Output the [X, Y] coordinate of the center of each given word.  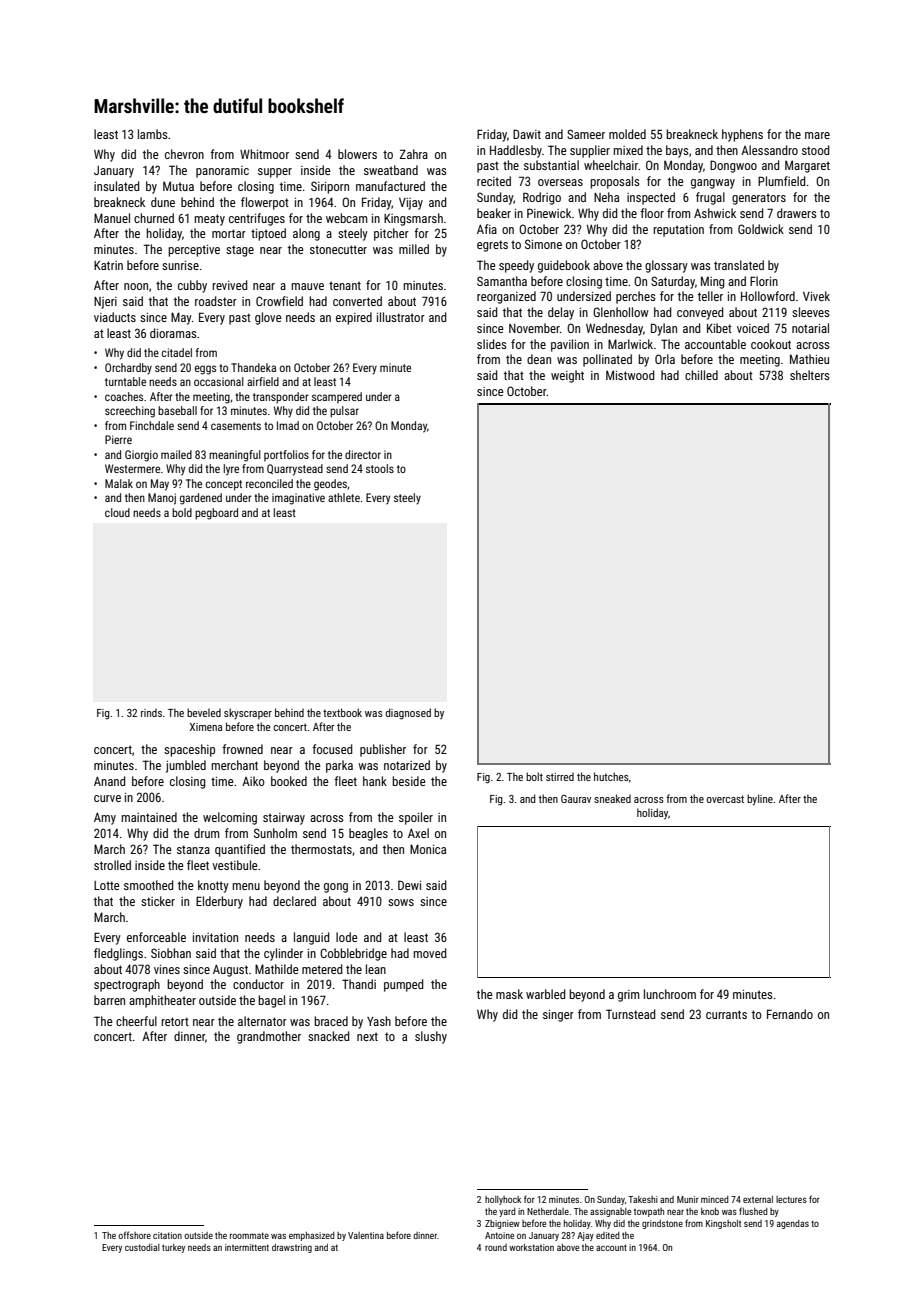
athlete [344, 497]
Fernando [790, 1014]
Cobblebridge [353, 954]
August [230, 970]
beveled [204, 712]
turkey [173, 1248]
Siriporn [330, 187]
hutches [611, 776]
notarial [810, 328]
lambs [153, 134]
